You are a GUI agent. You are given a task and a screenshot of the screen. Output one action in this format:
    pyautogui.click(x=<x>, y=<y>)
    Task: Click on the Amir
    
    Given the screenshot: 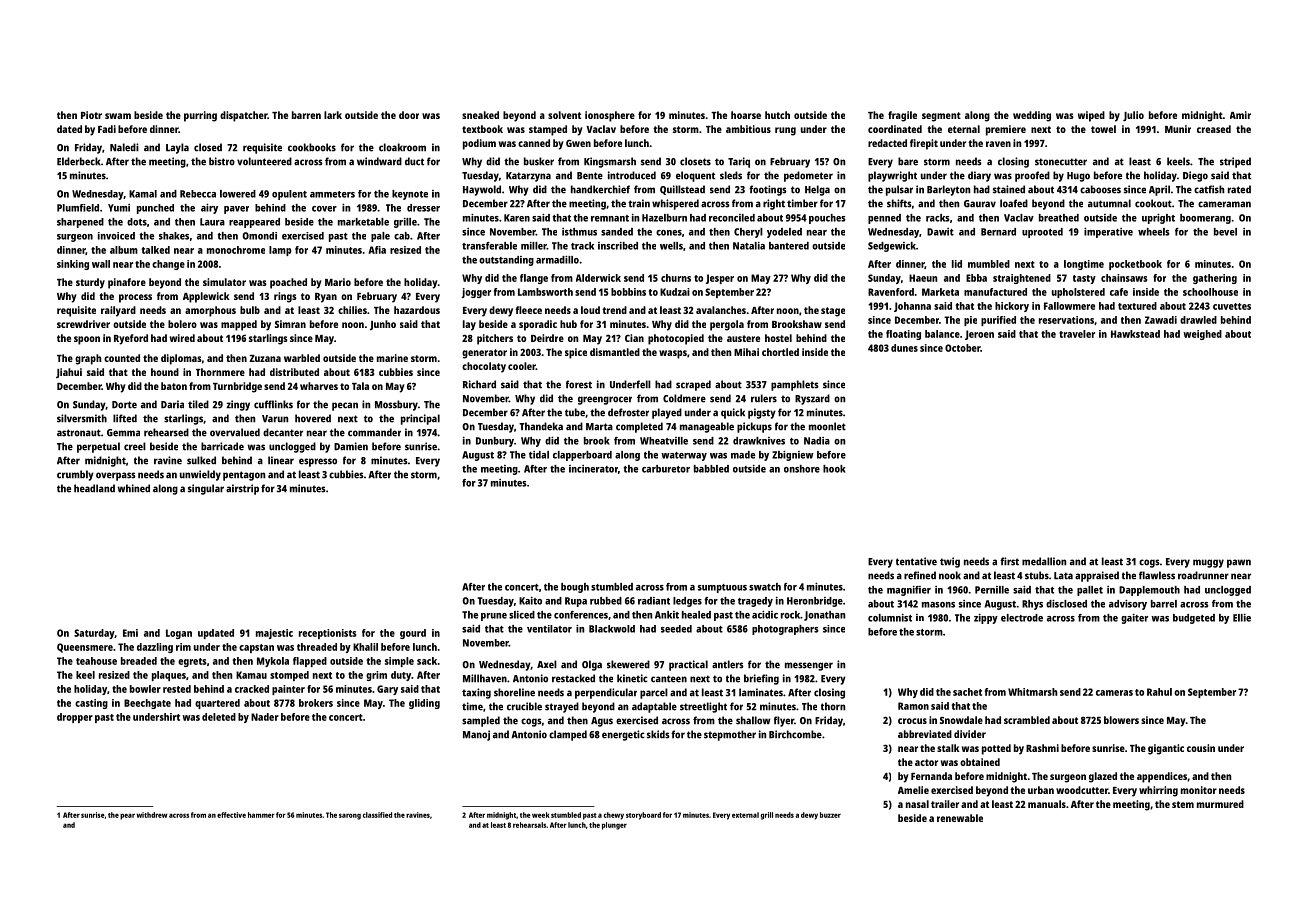 What is the action you would take?
    pyautogui.click(x=1240, y=115)
